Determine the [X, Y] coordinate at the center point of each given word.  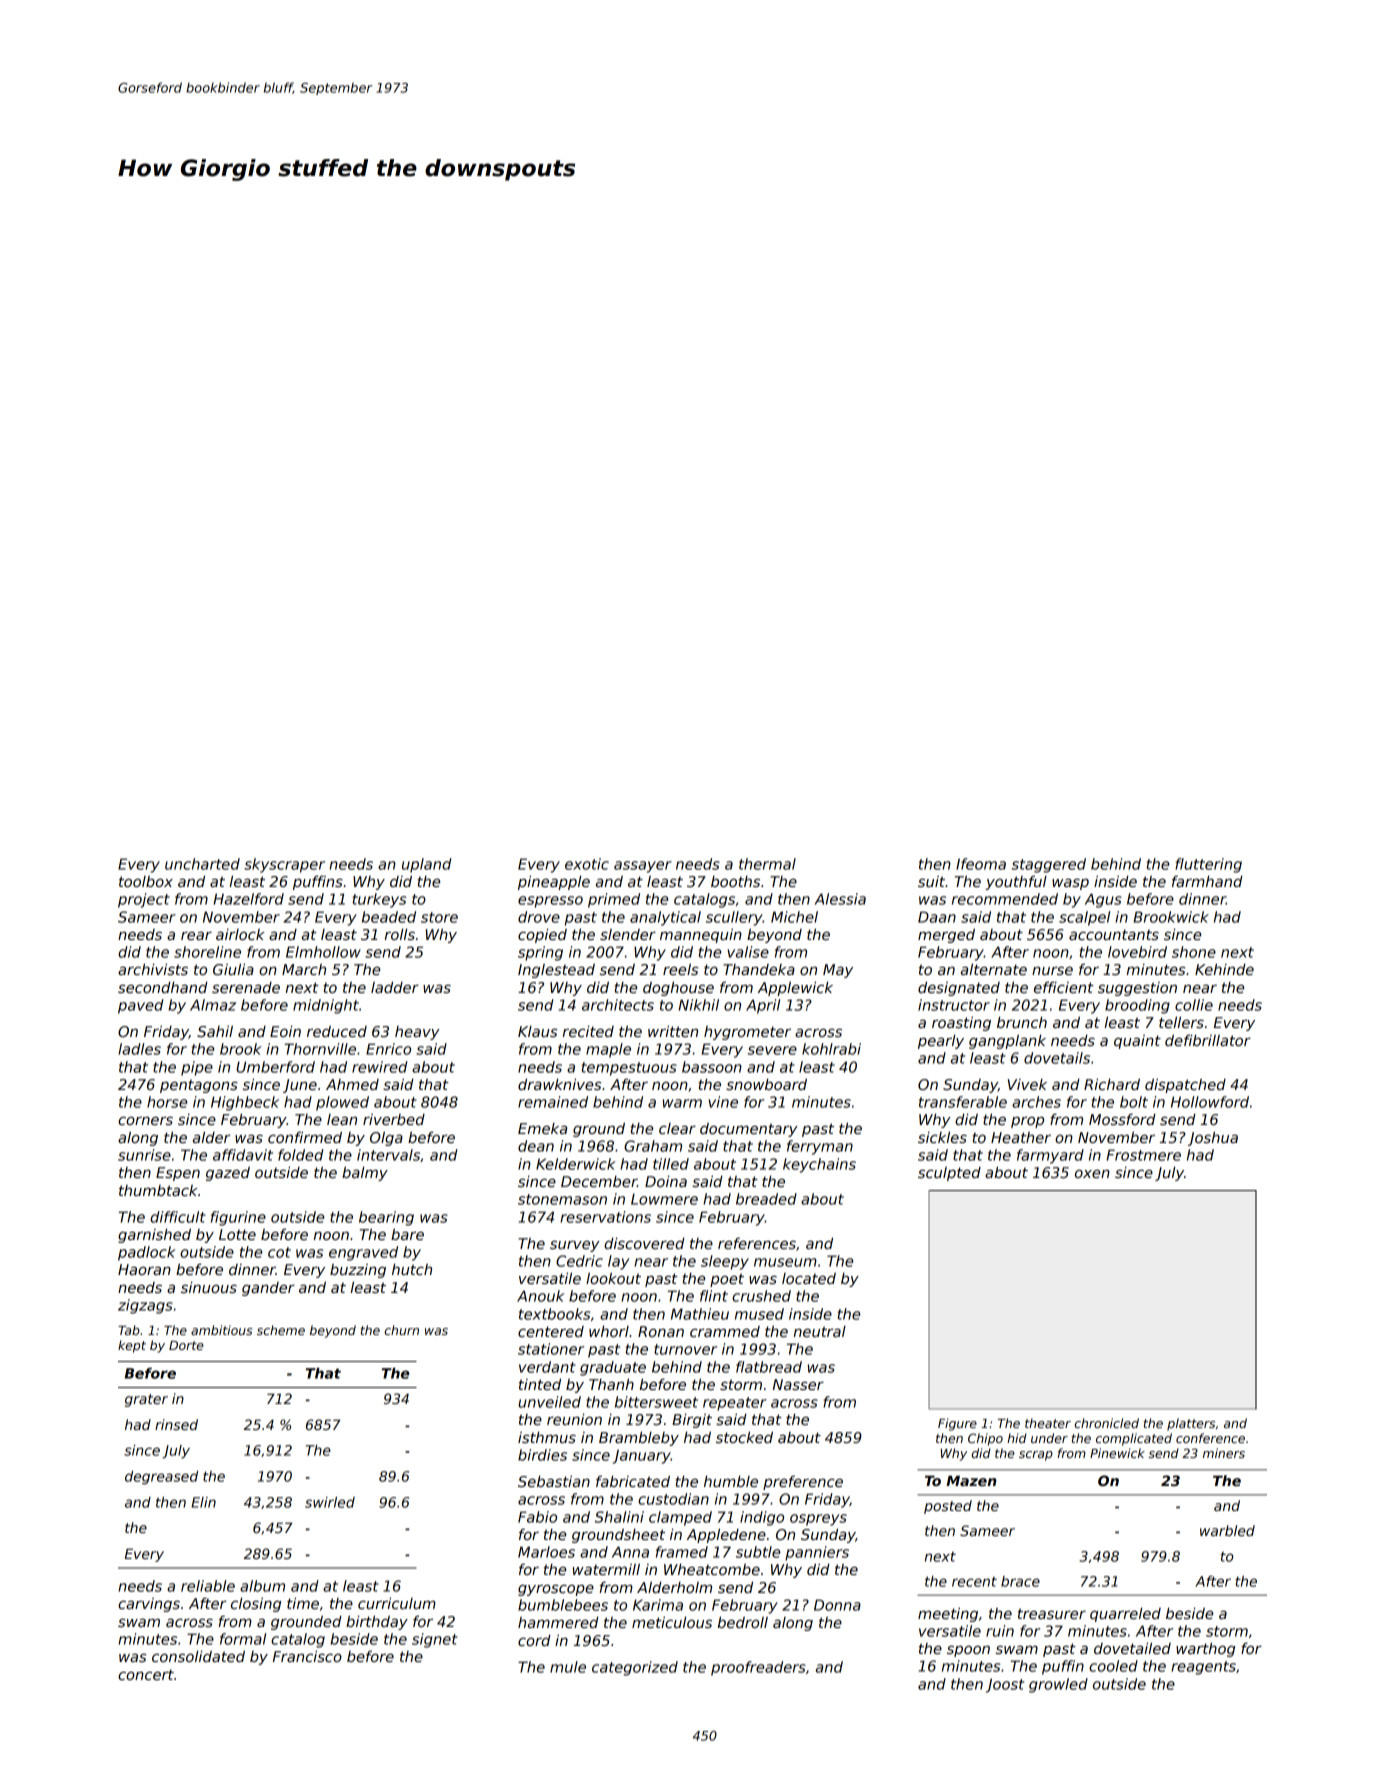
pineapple [554, 882]
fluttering [1208, 865]
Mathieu [700, 1314]
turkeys [379, 900]
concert [146, 1674]
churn [401, 1330]
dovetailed [1132, 1648]
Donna [837, 1605]
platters [1191, 1424]
